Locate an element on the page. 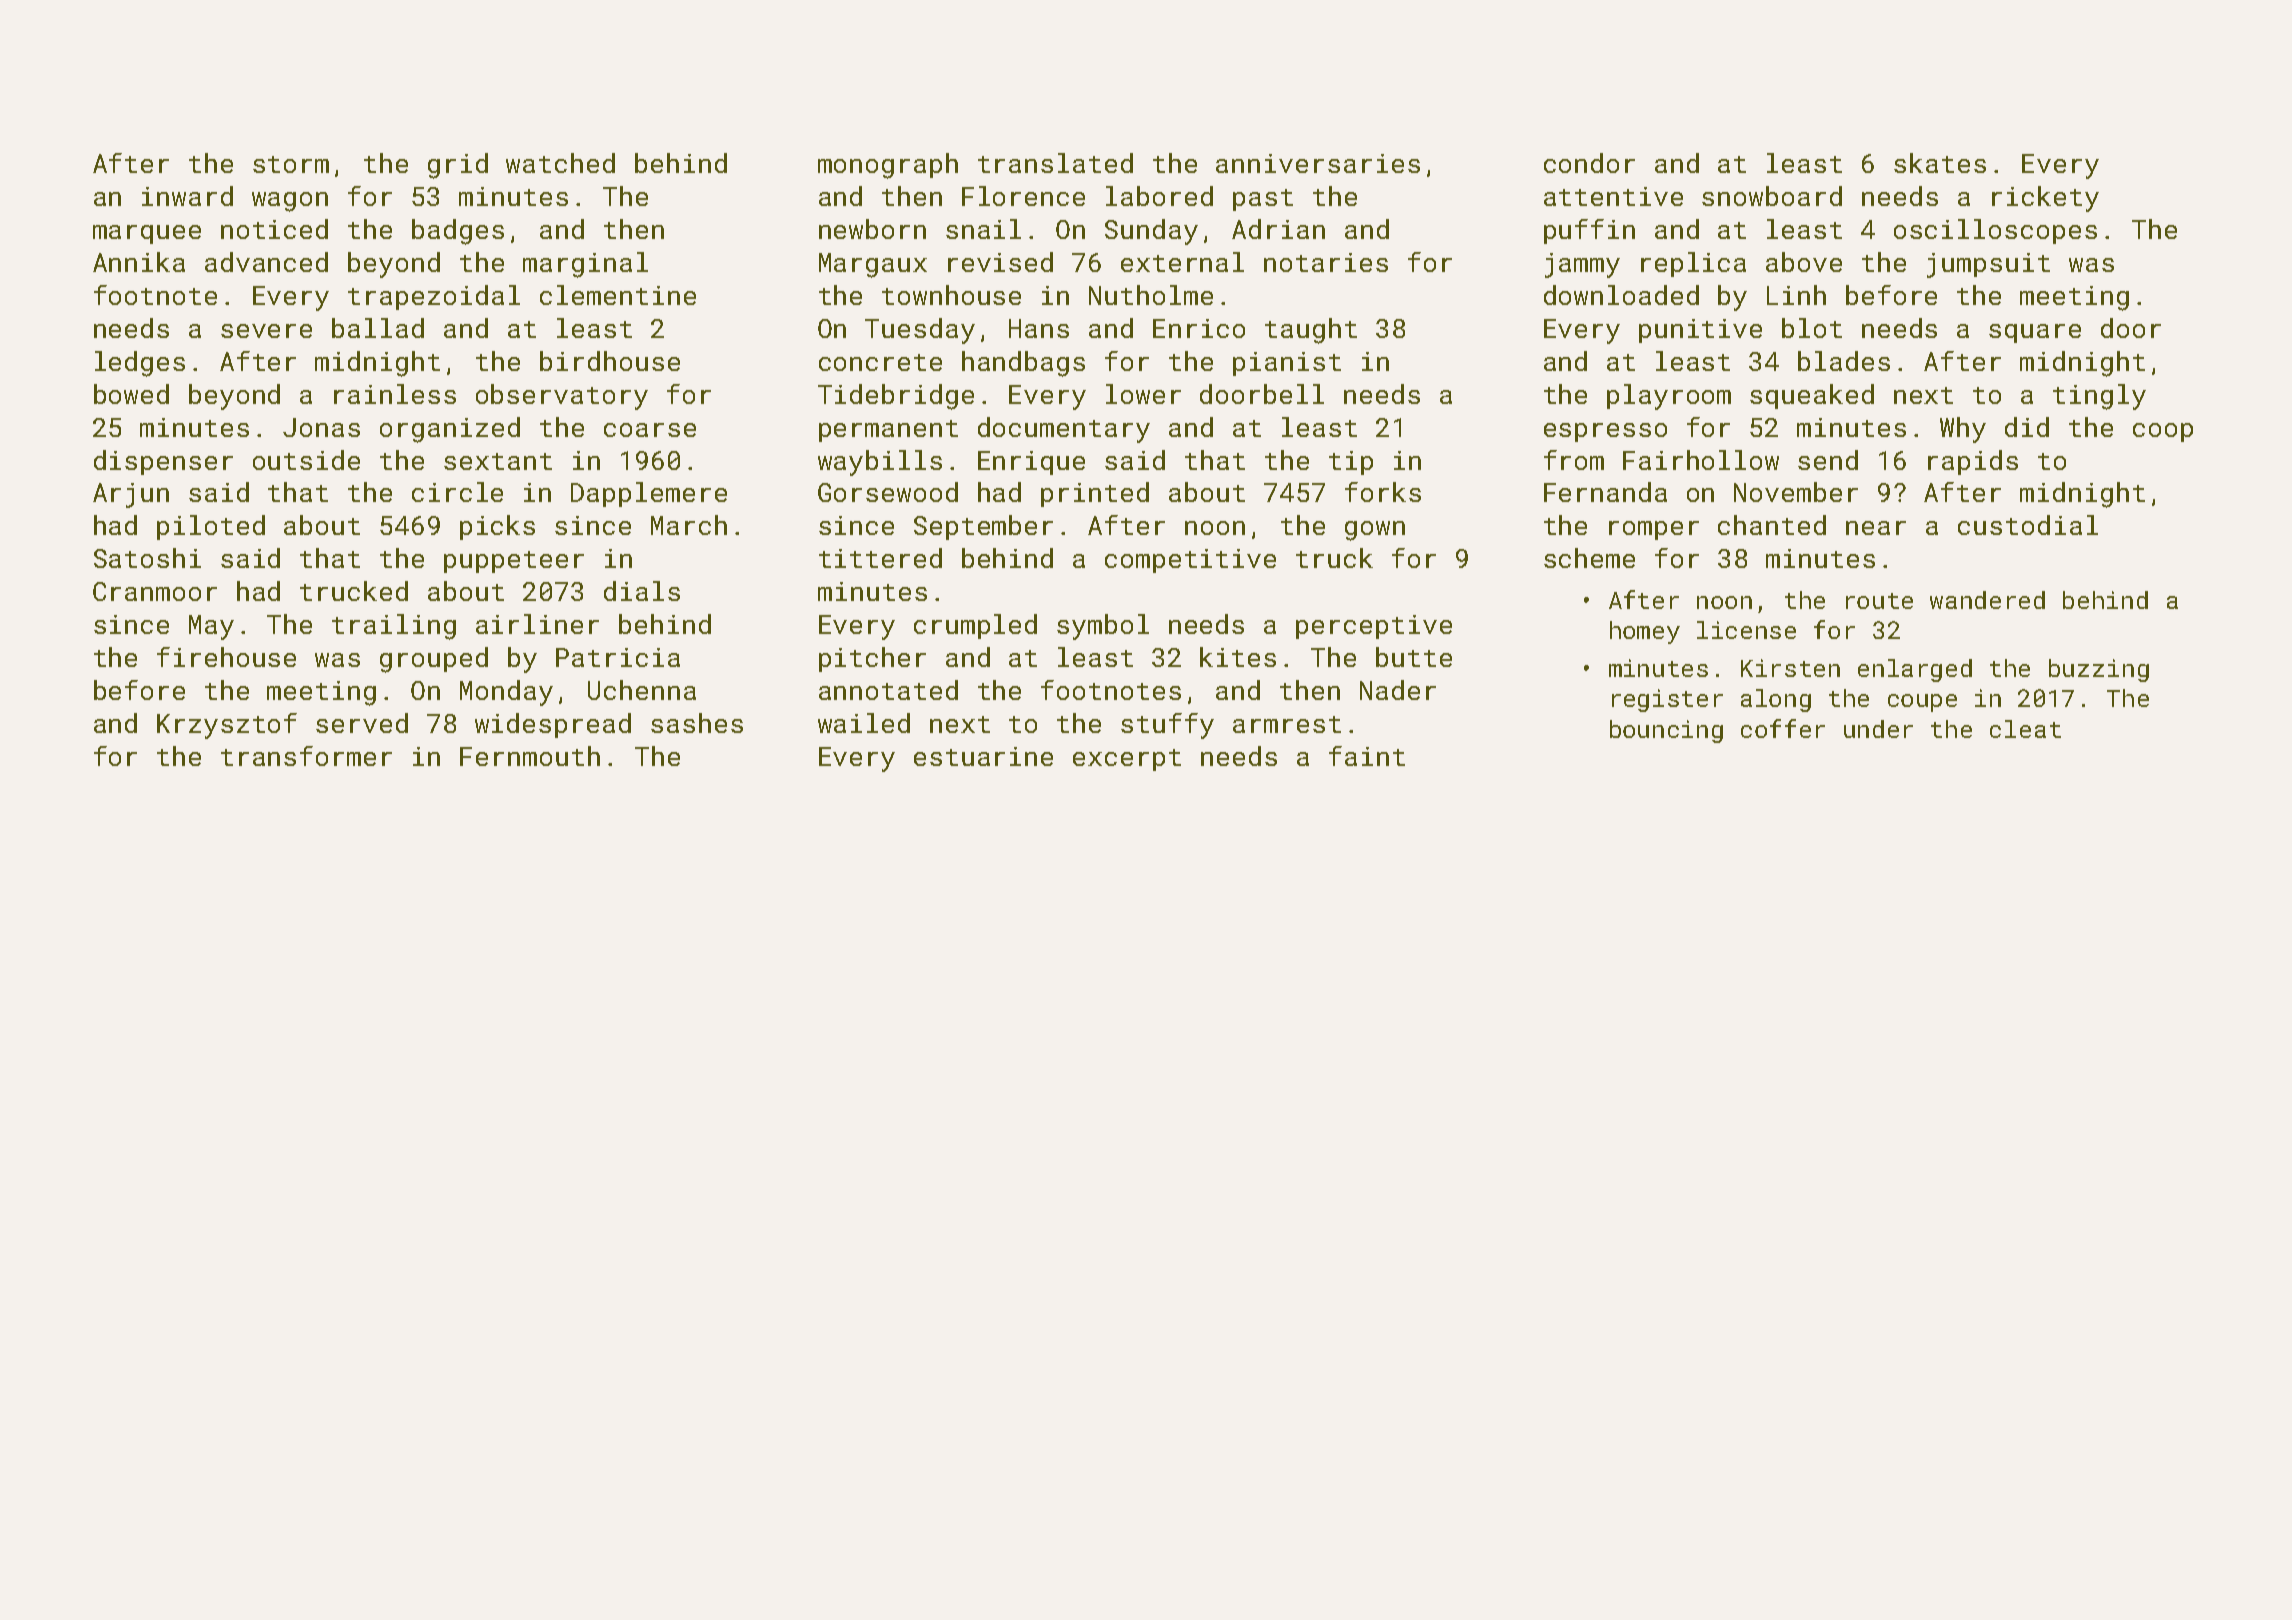 This page has height=1620, width=2292. buzzing is located at coordinates (2099, 670).
